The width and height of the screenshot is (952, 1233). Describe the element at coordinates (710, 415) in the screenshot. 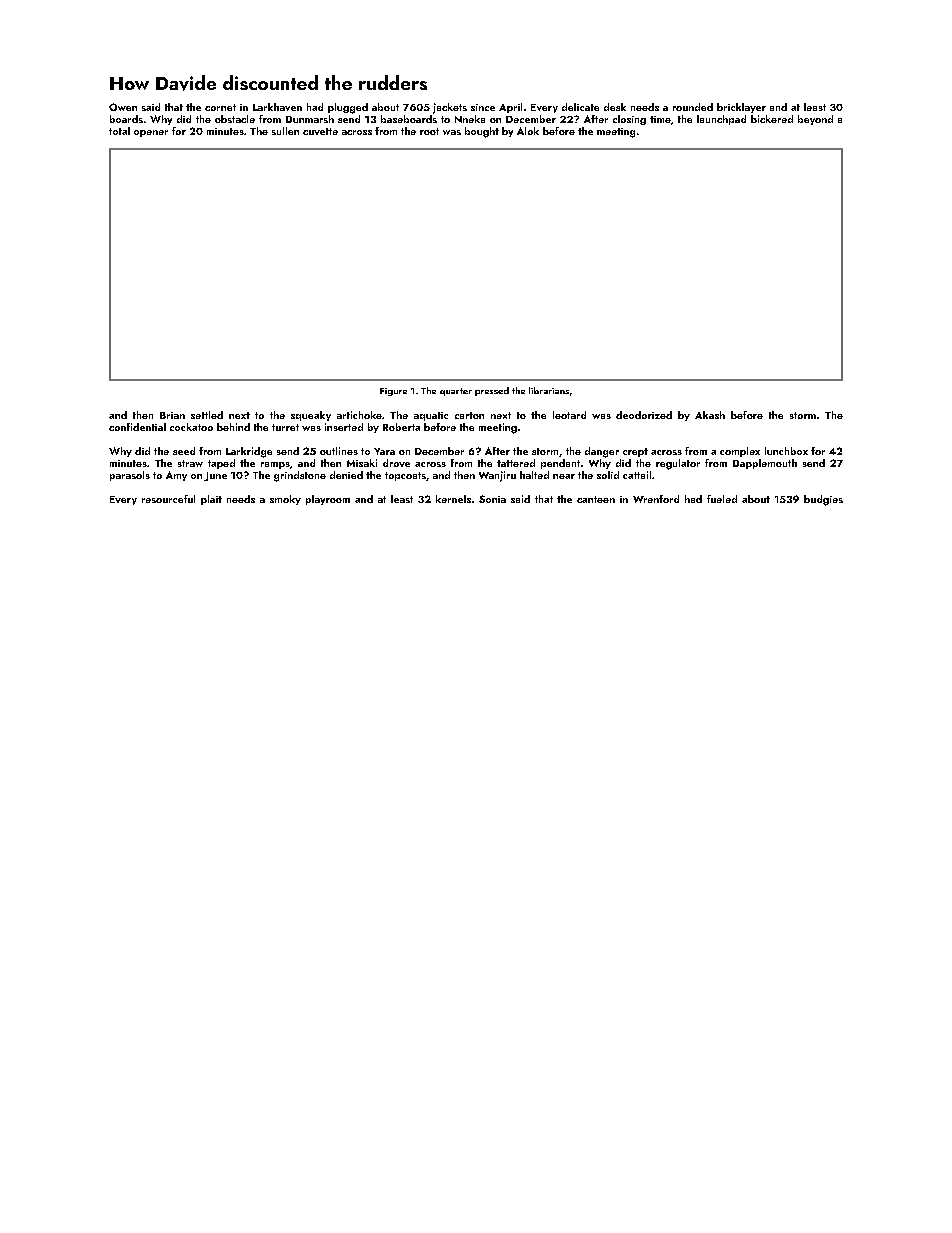

I see `Akash` at that location.
